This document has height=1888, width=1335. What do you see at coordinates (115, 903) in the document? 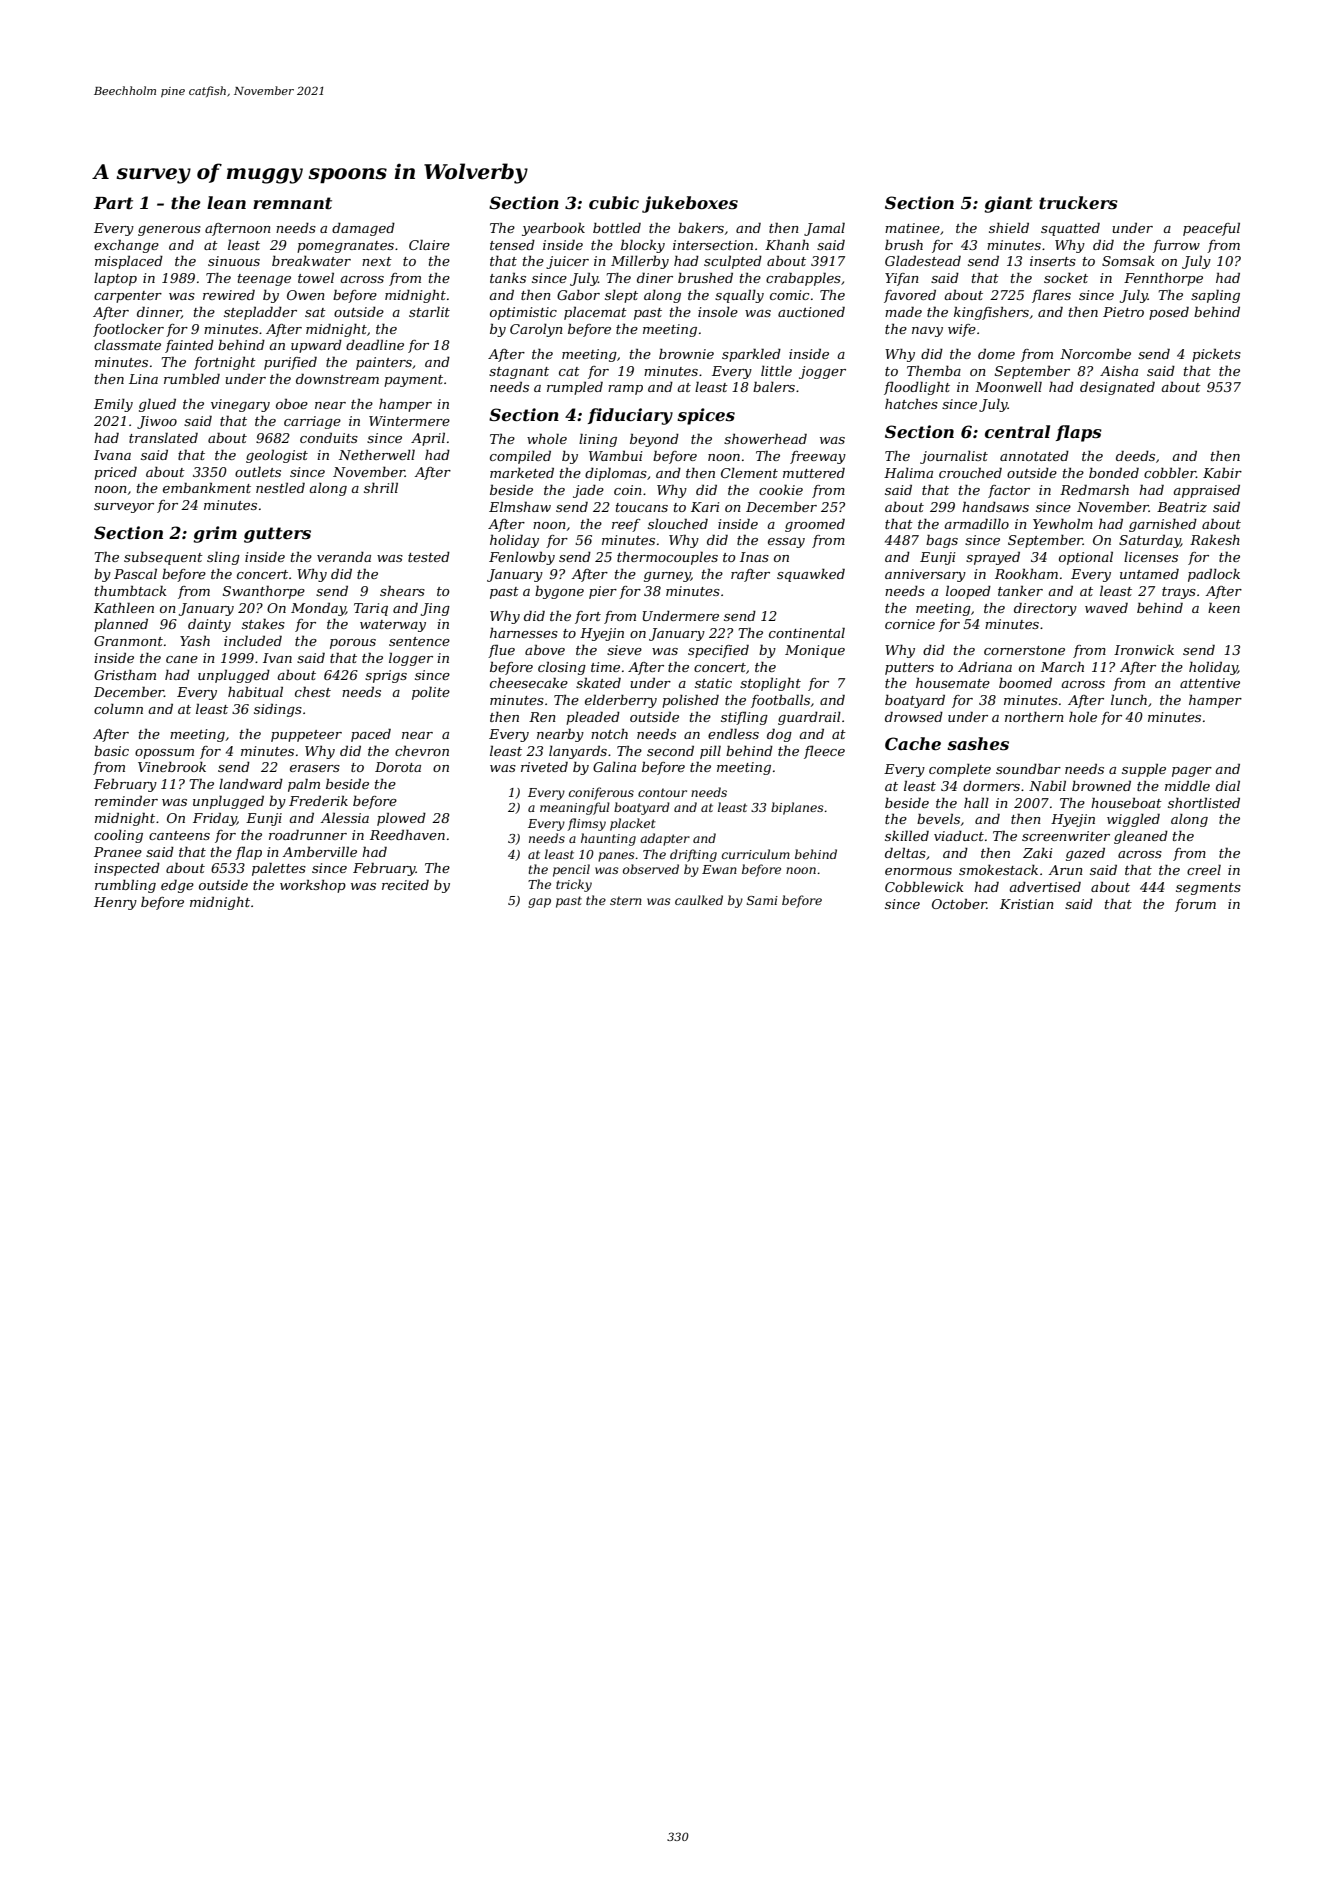
I see `Henry` at bounding box center [115, 903].
